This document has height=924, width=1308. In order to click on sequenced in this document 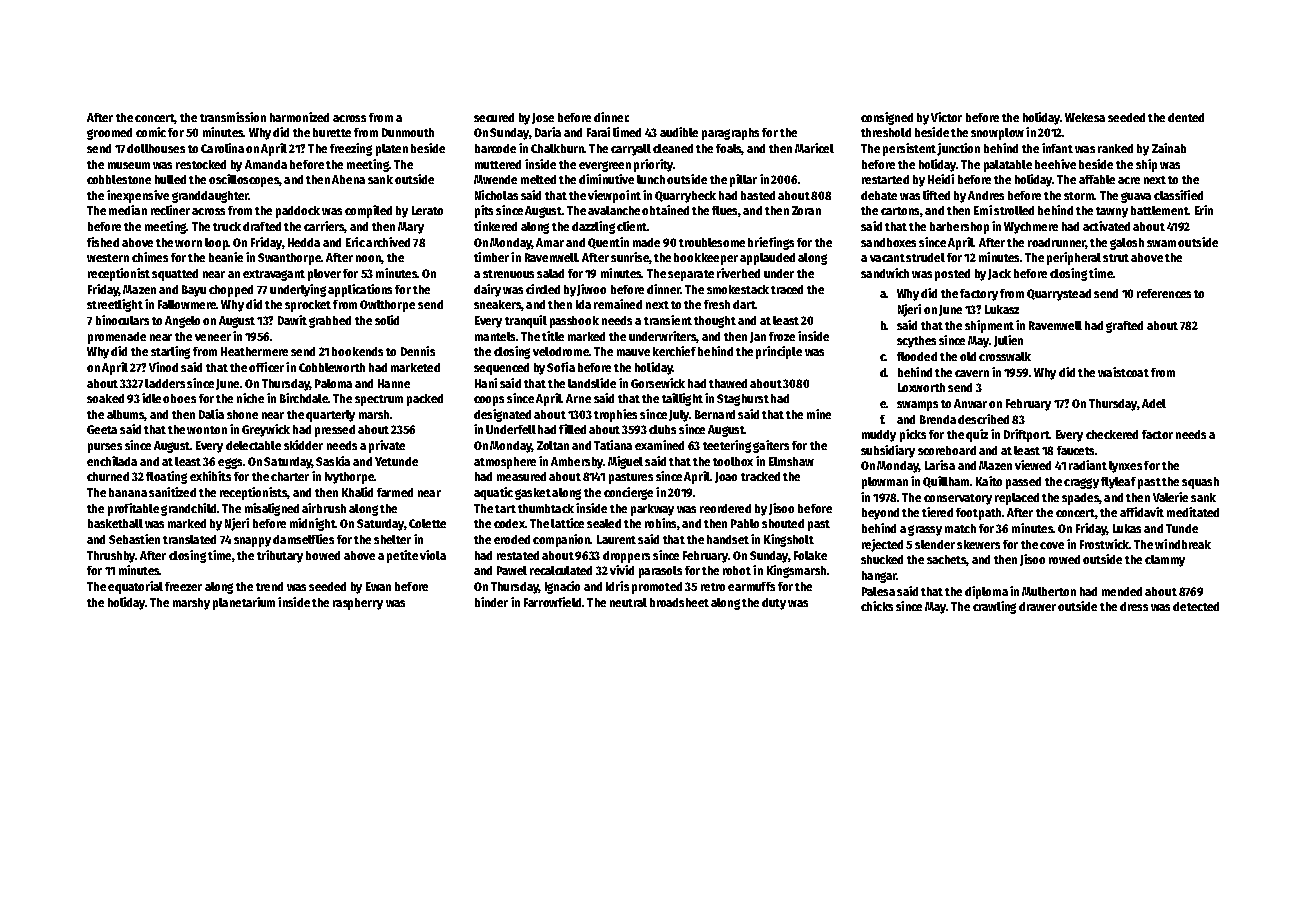, I will do `click(501, 369)`.
